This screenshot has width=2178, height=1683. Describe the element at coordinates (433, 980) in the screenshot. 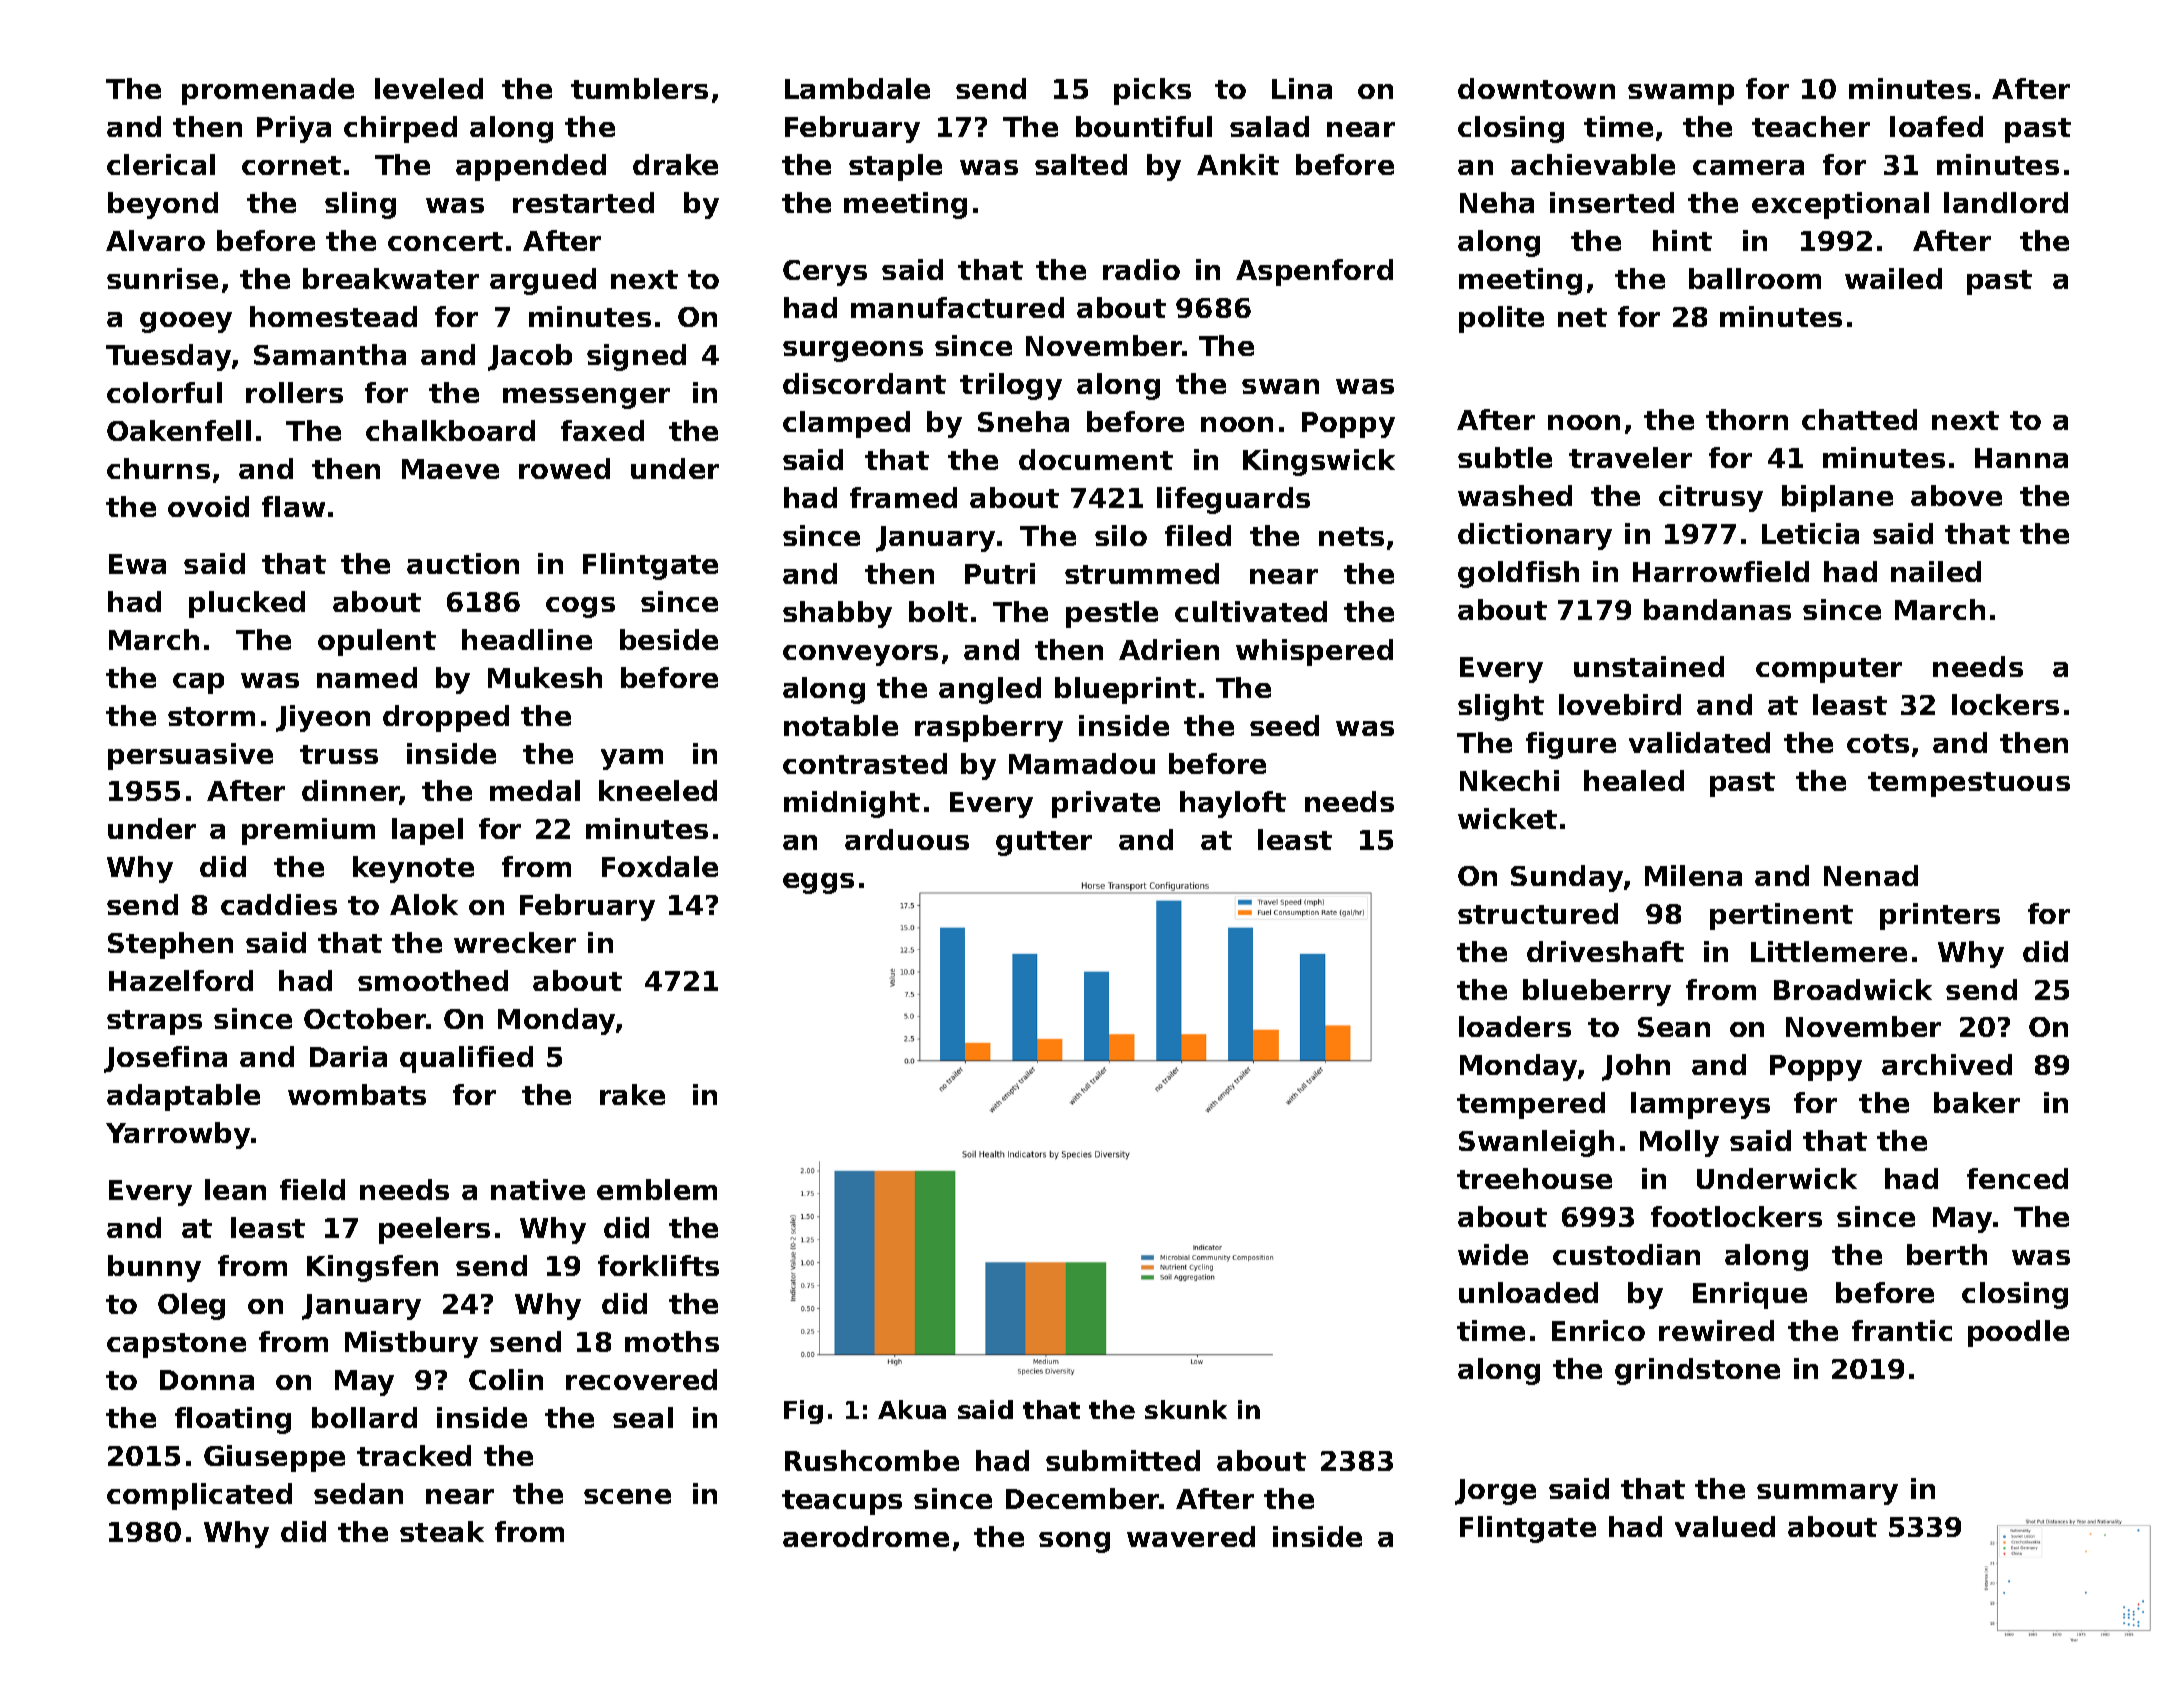

I see `smoothed` at that location.
